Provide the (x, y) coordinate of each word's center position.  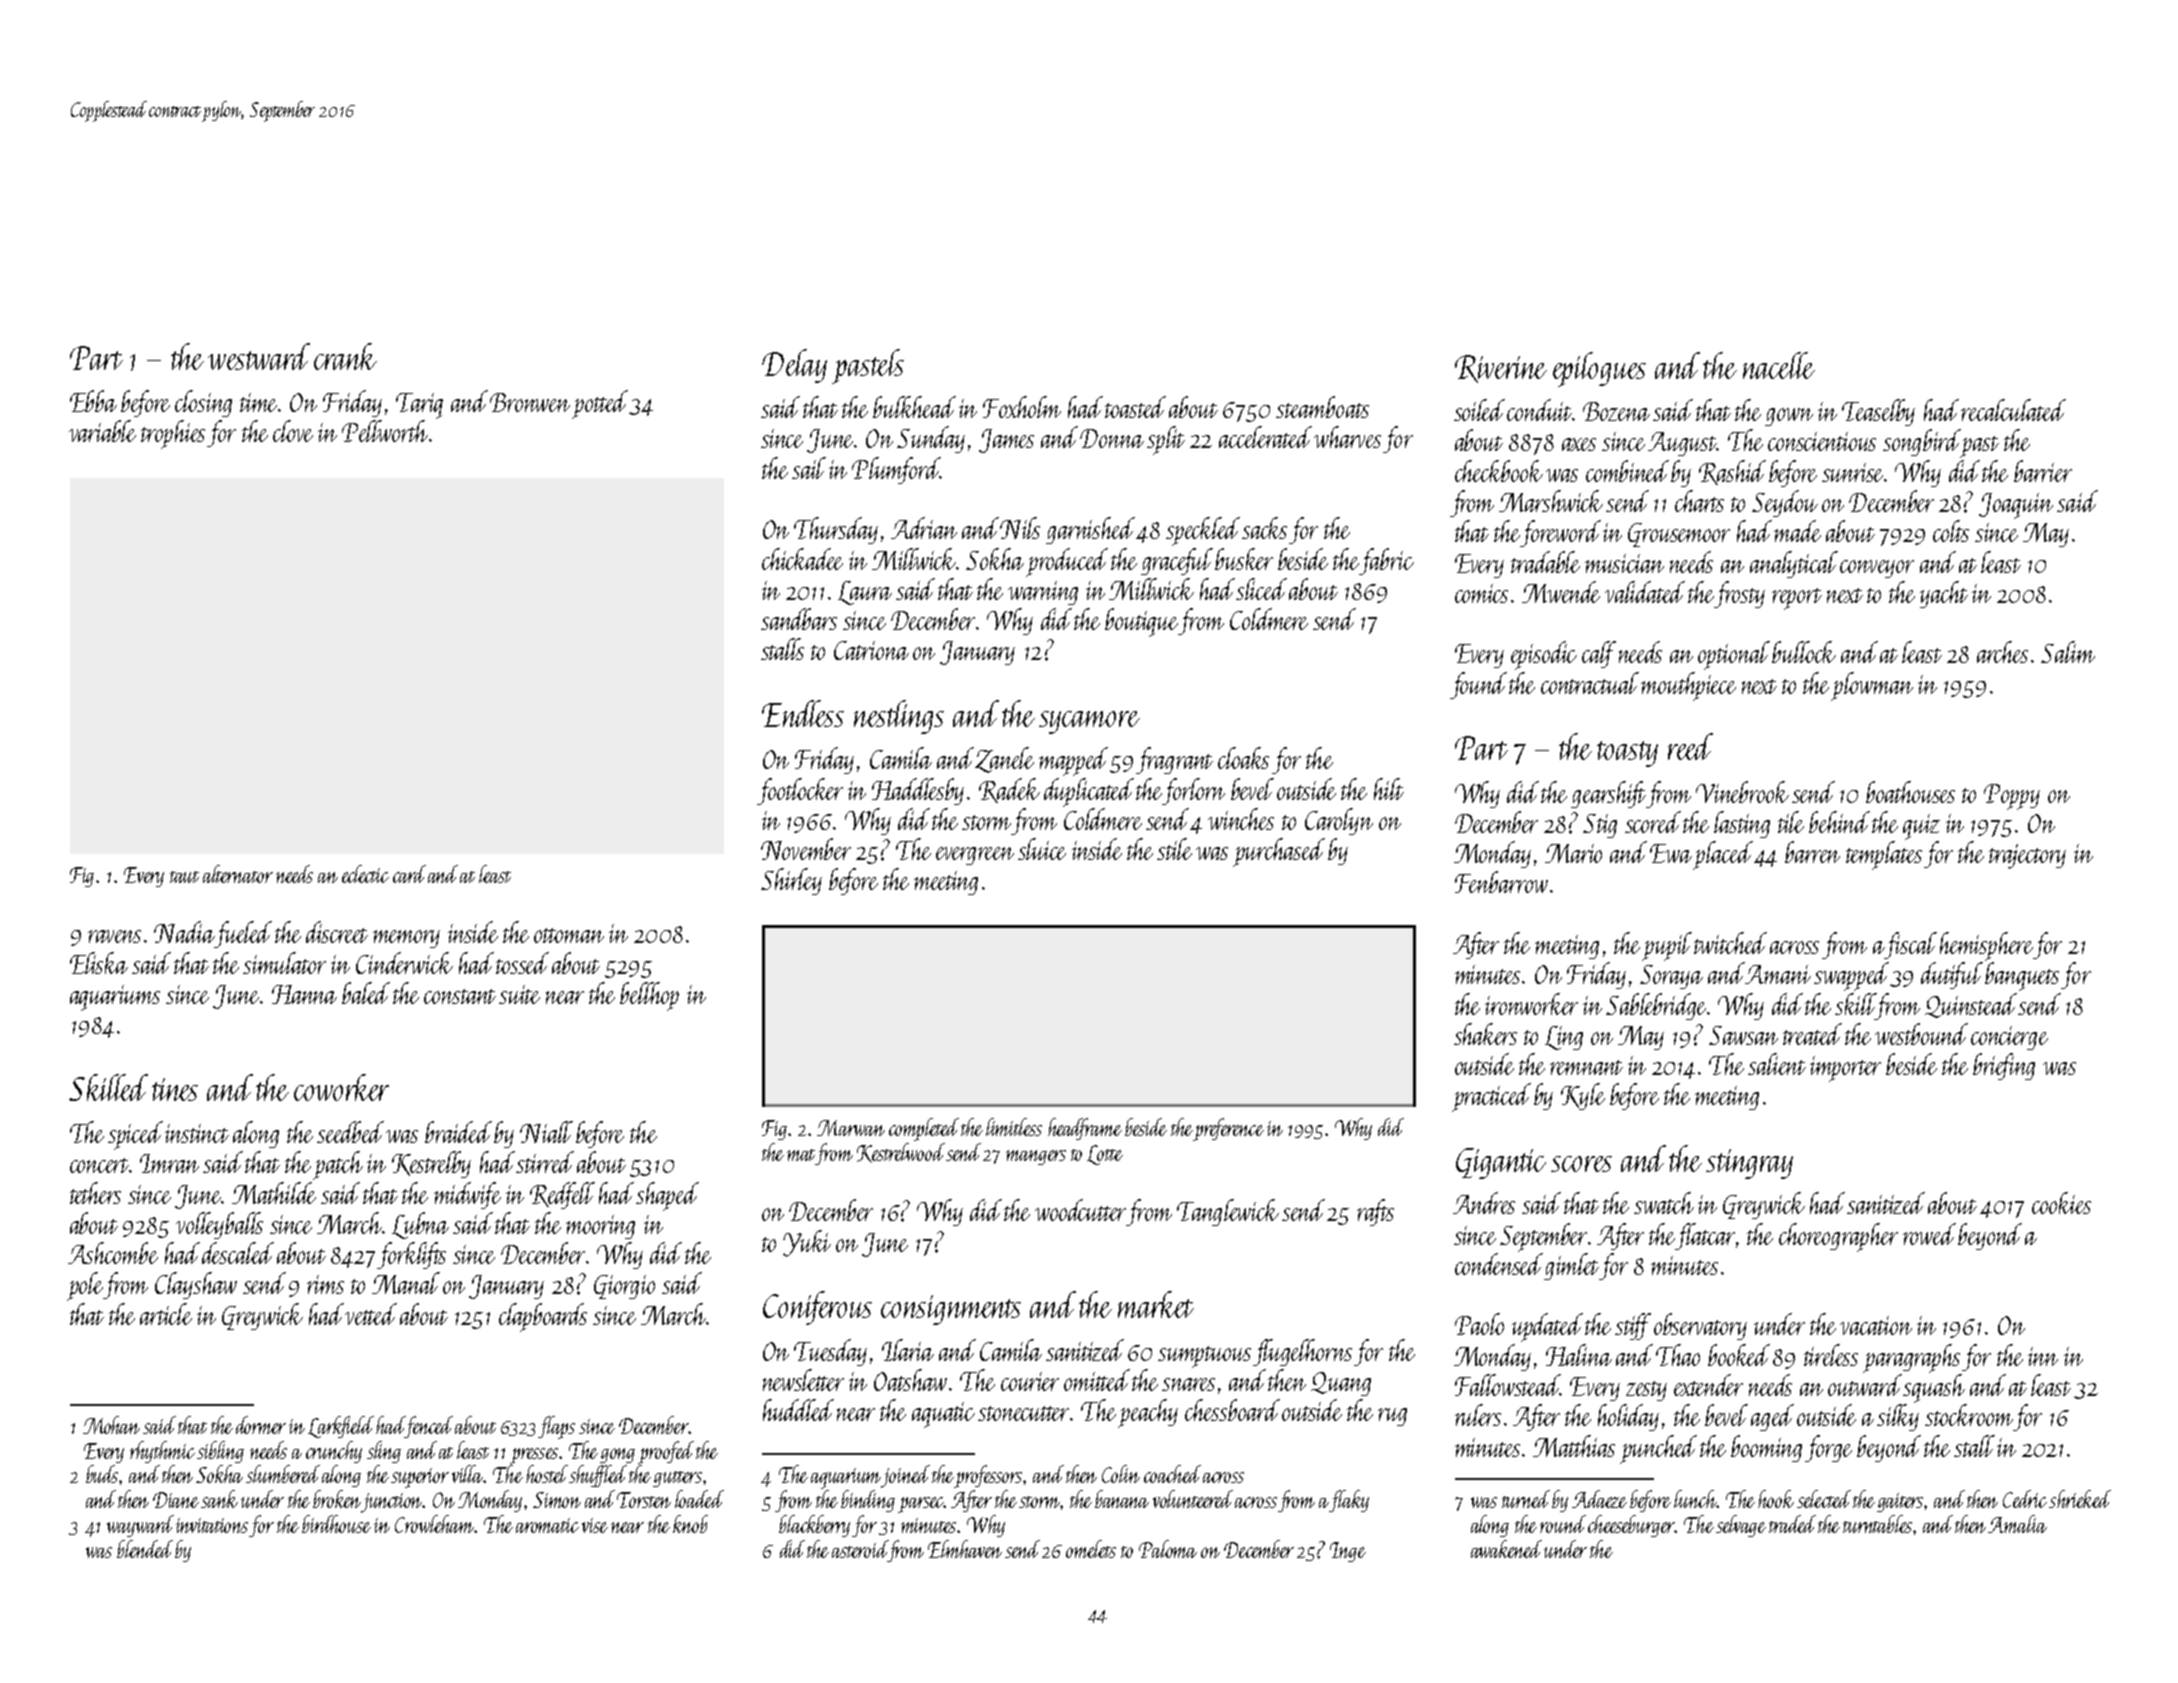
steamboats (1322, 407)
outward (1865, 1385)
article (166, 1314)
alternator (238, 874)
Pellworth (385, 431)
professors (989, 1476)
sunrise (1853, 472)
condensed (1499, 1264)
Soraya (1671, 977)
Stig (1600, 826)
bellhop (649, 996)
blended (145, 1549)
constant (460, 996)
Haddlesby (918, 791)
